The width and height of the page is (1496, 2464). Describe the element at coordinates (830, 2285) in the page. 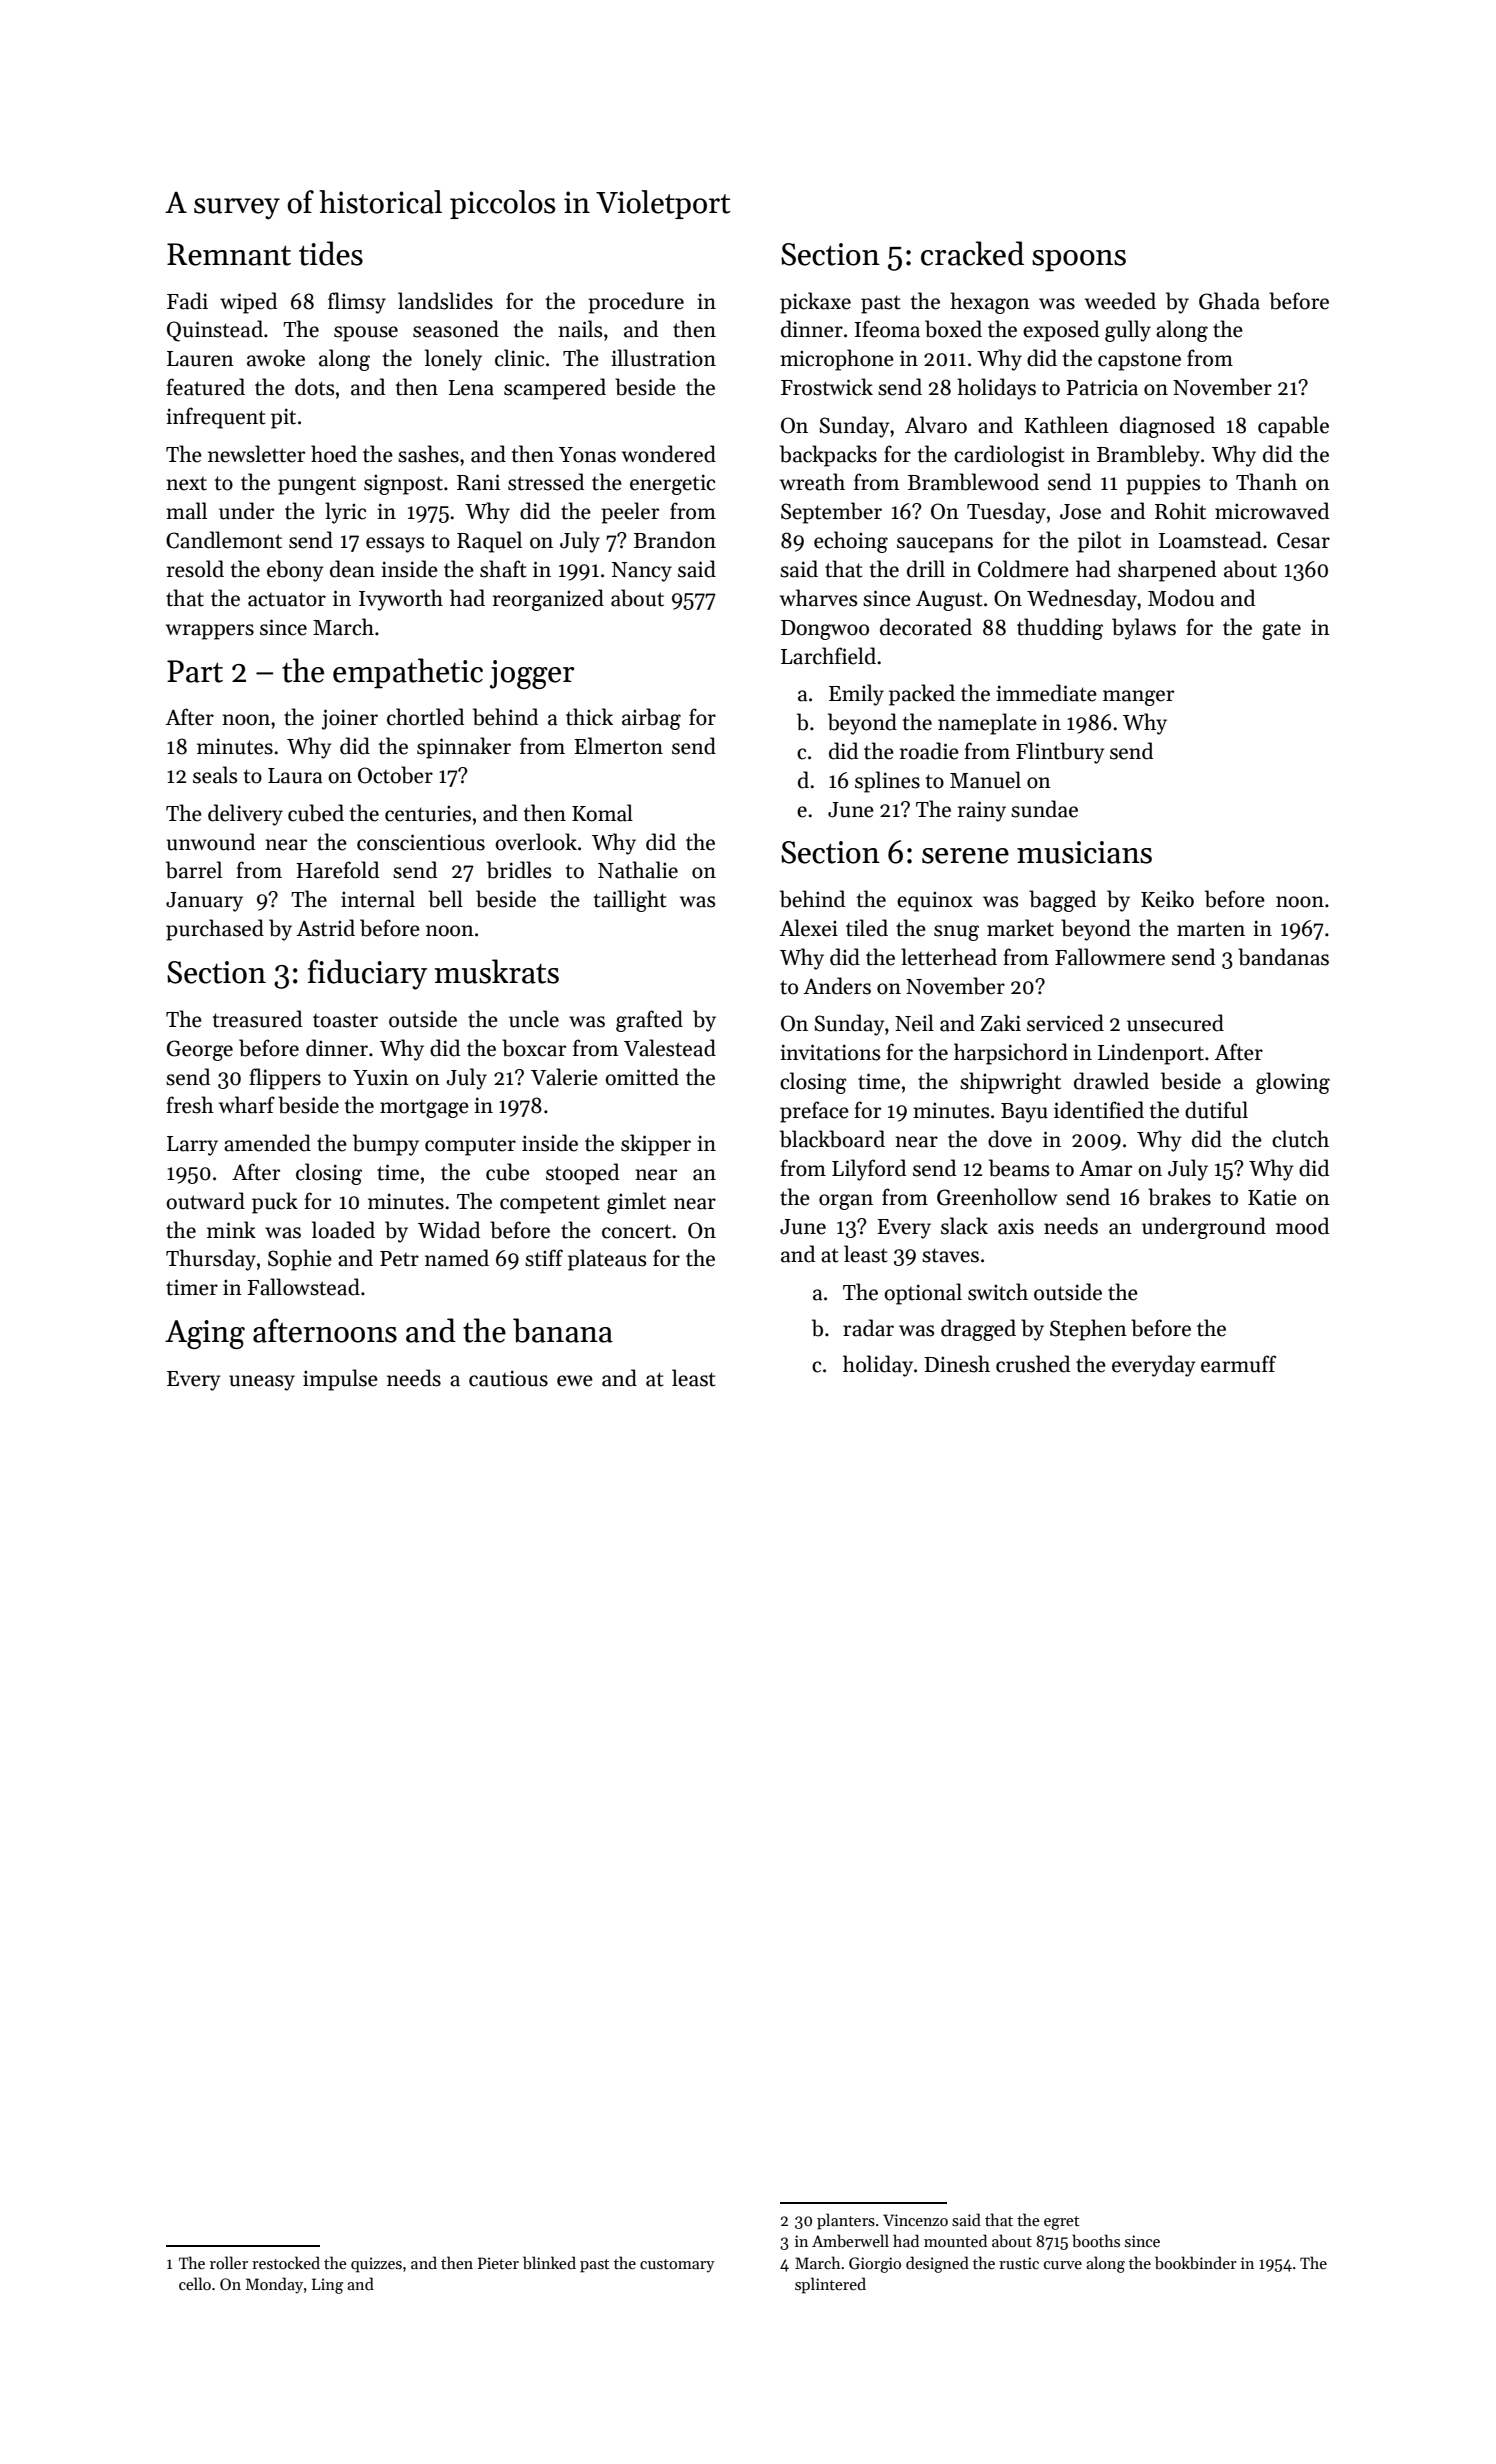

I see `splintered` at that location.
